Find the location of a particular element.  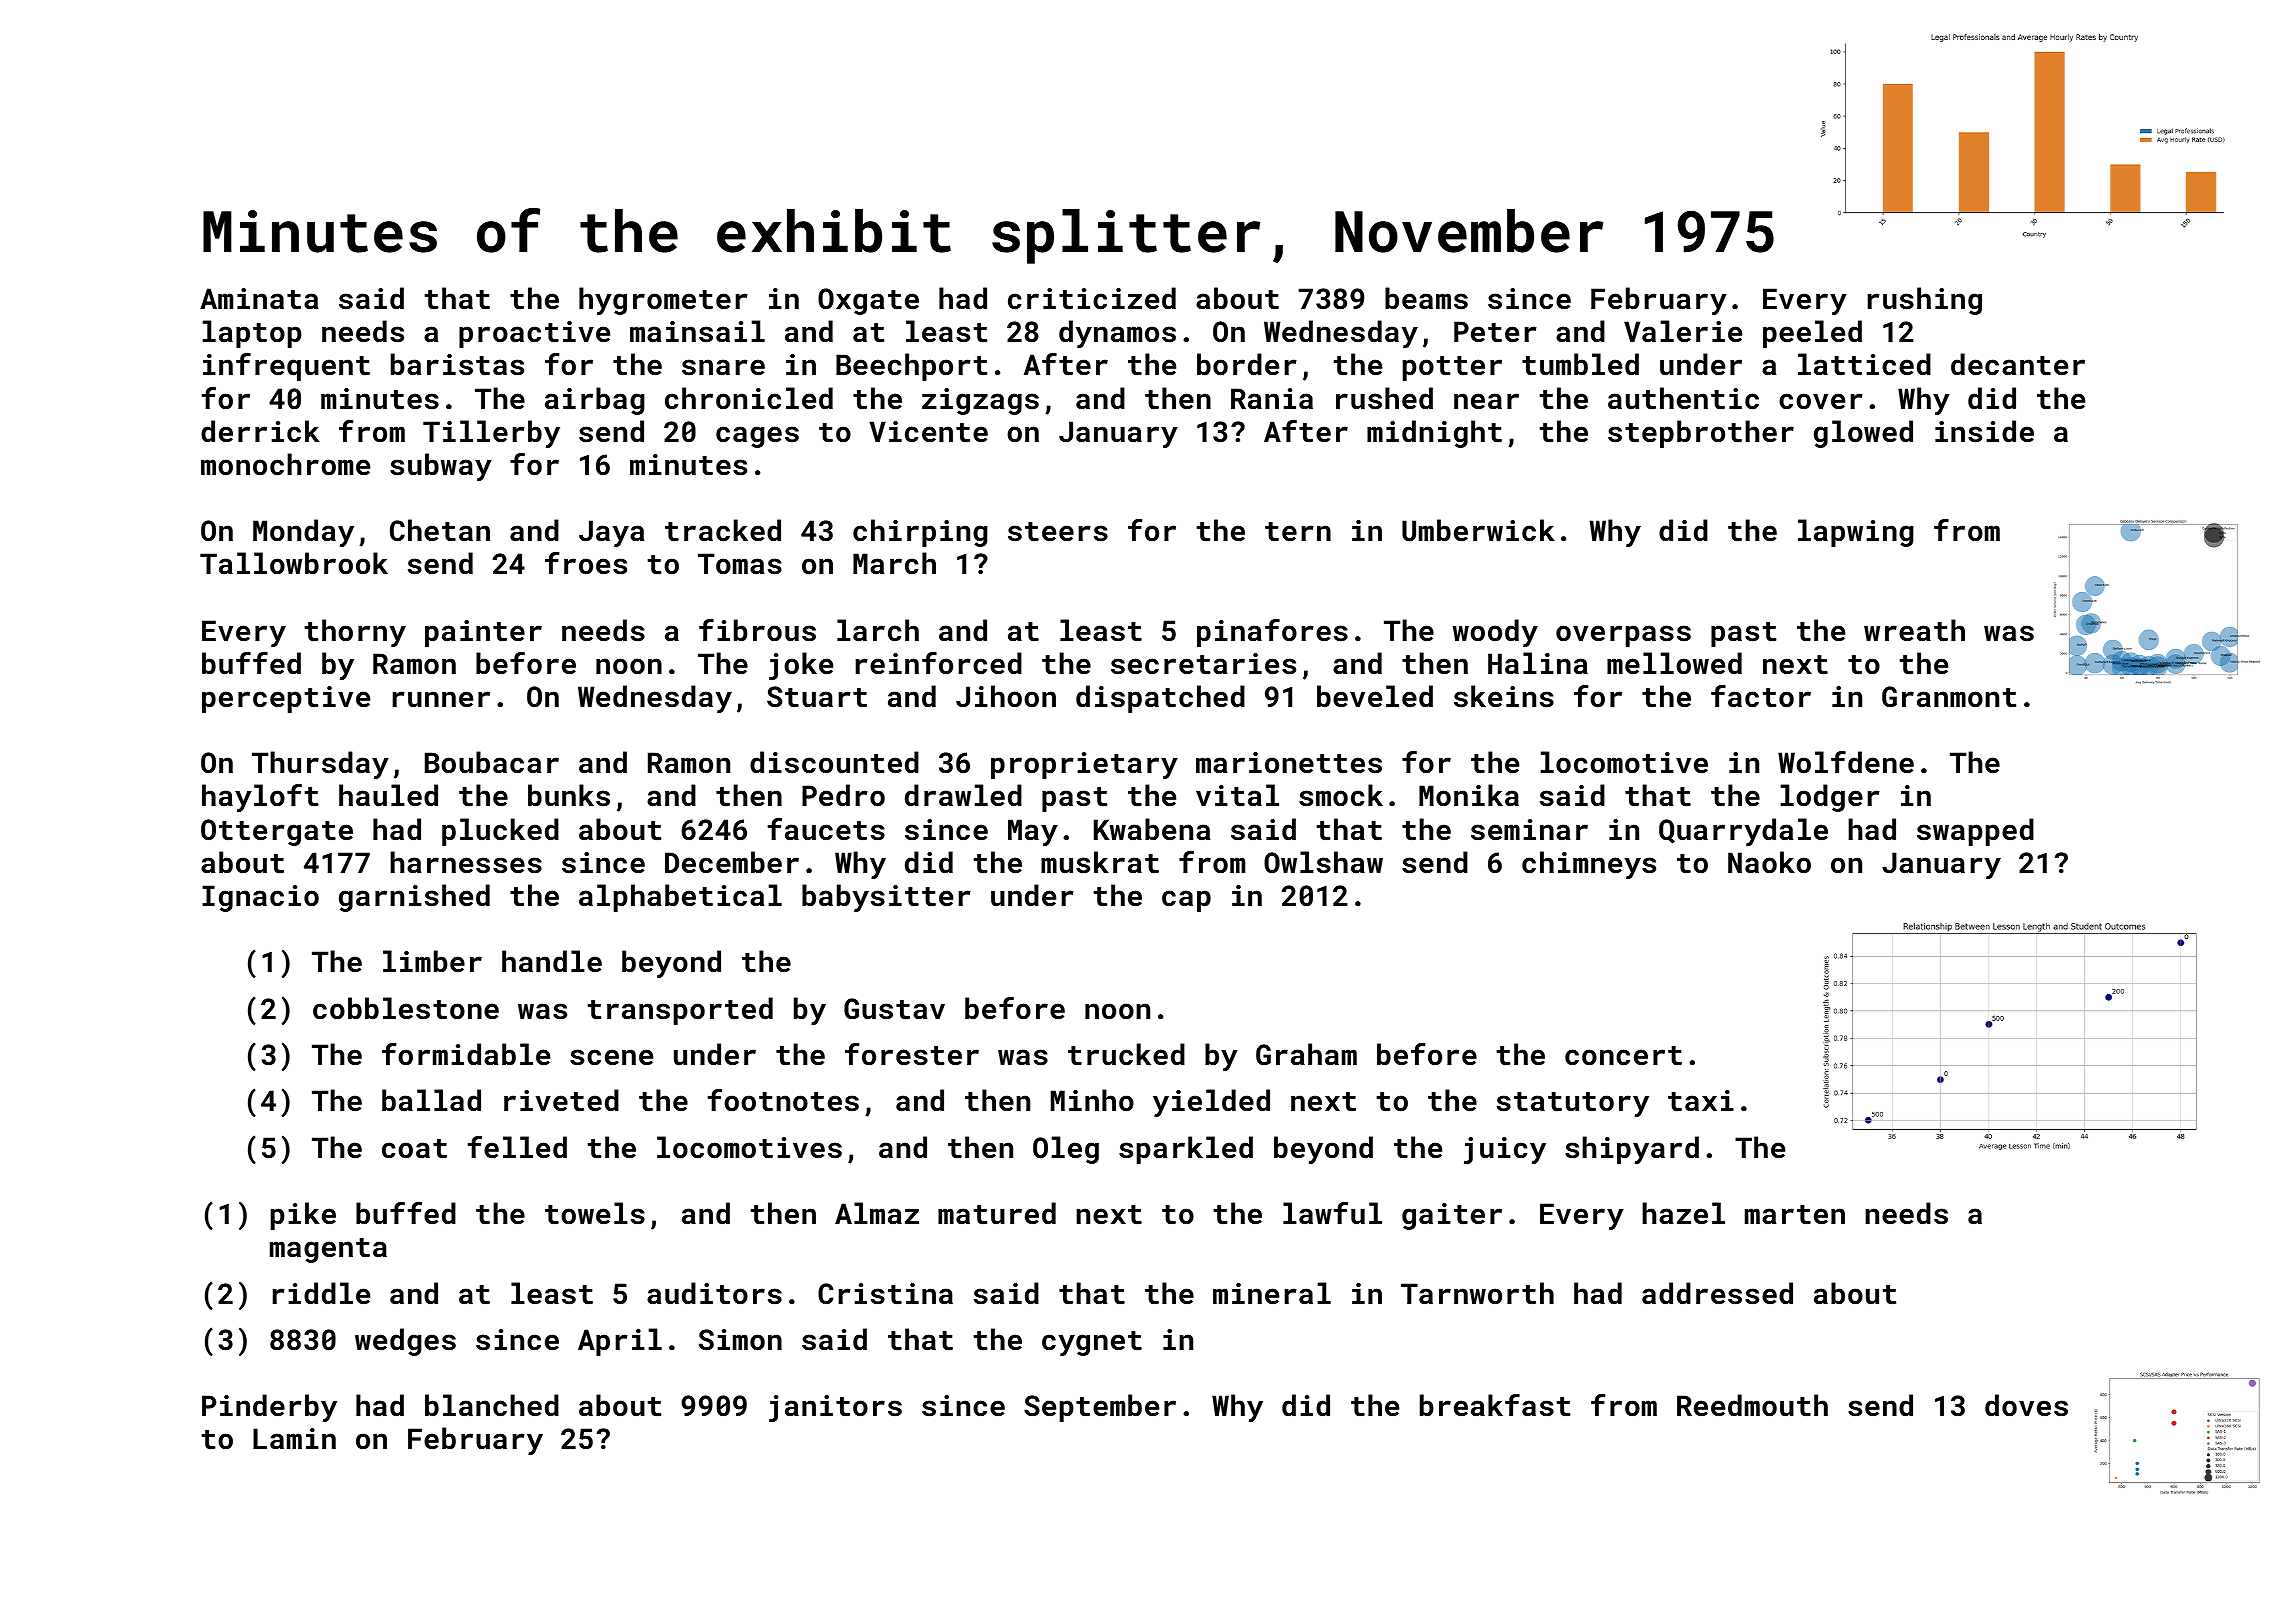

chimneys is located at coordinates (1589, 865).
